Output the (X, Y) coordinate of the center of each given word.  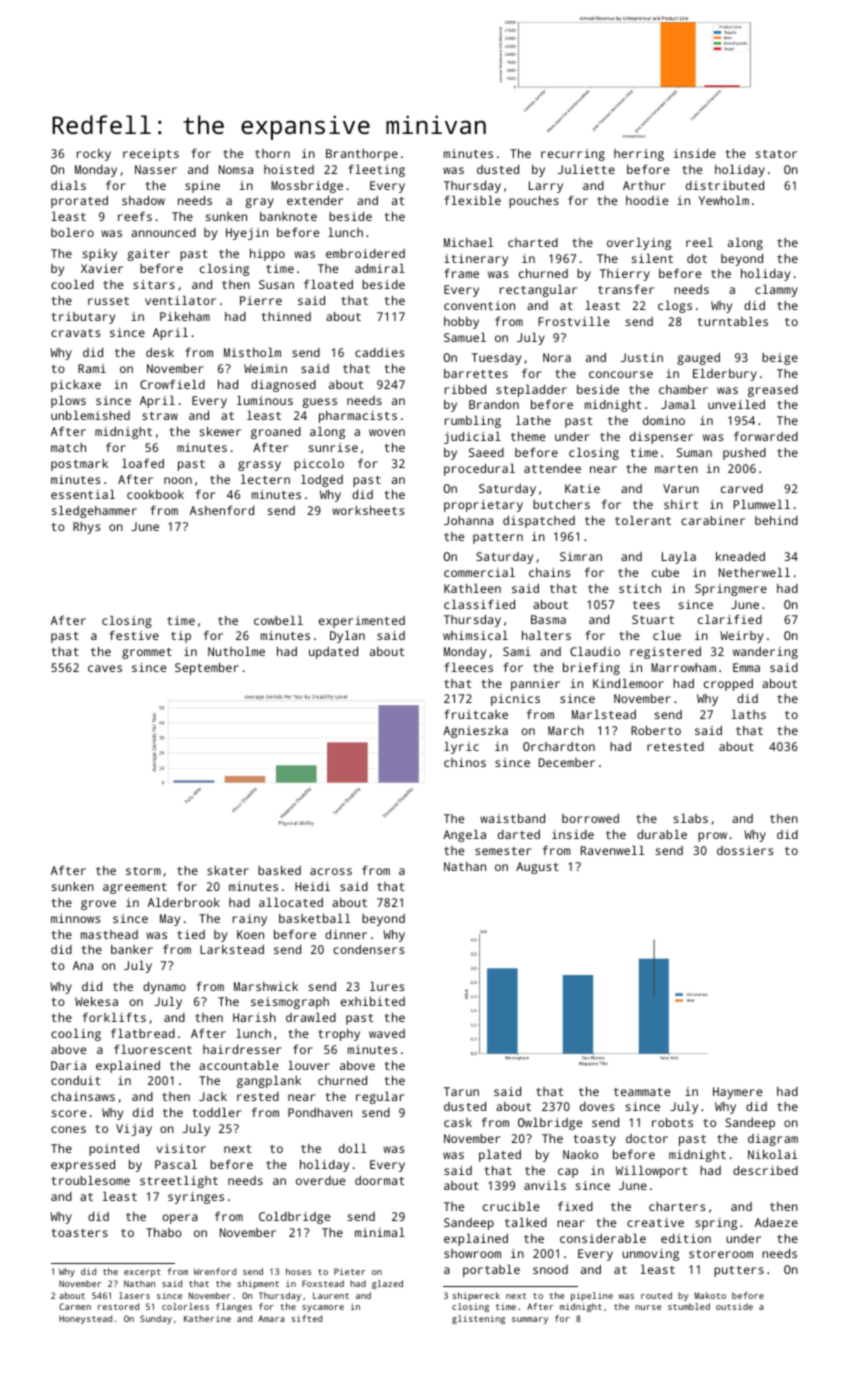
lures (387, 986)
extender (315, 200)
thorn (272, 153)
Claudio (595, 651)
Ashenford (222, 510)
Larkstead (232, 949)
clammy (776, 291)
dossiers (745, 850)
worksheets (368, 510)
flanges (234, 1307)
